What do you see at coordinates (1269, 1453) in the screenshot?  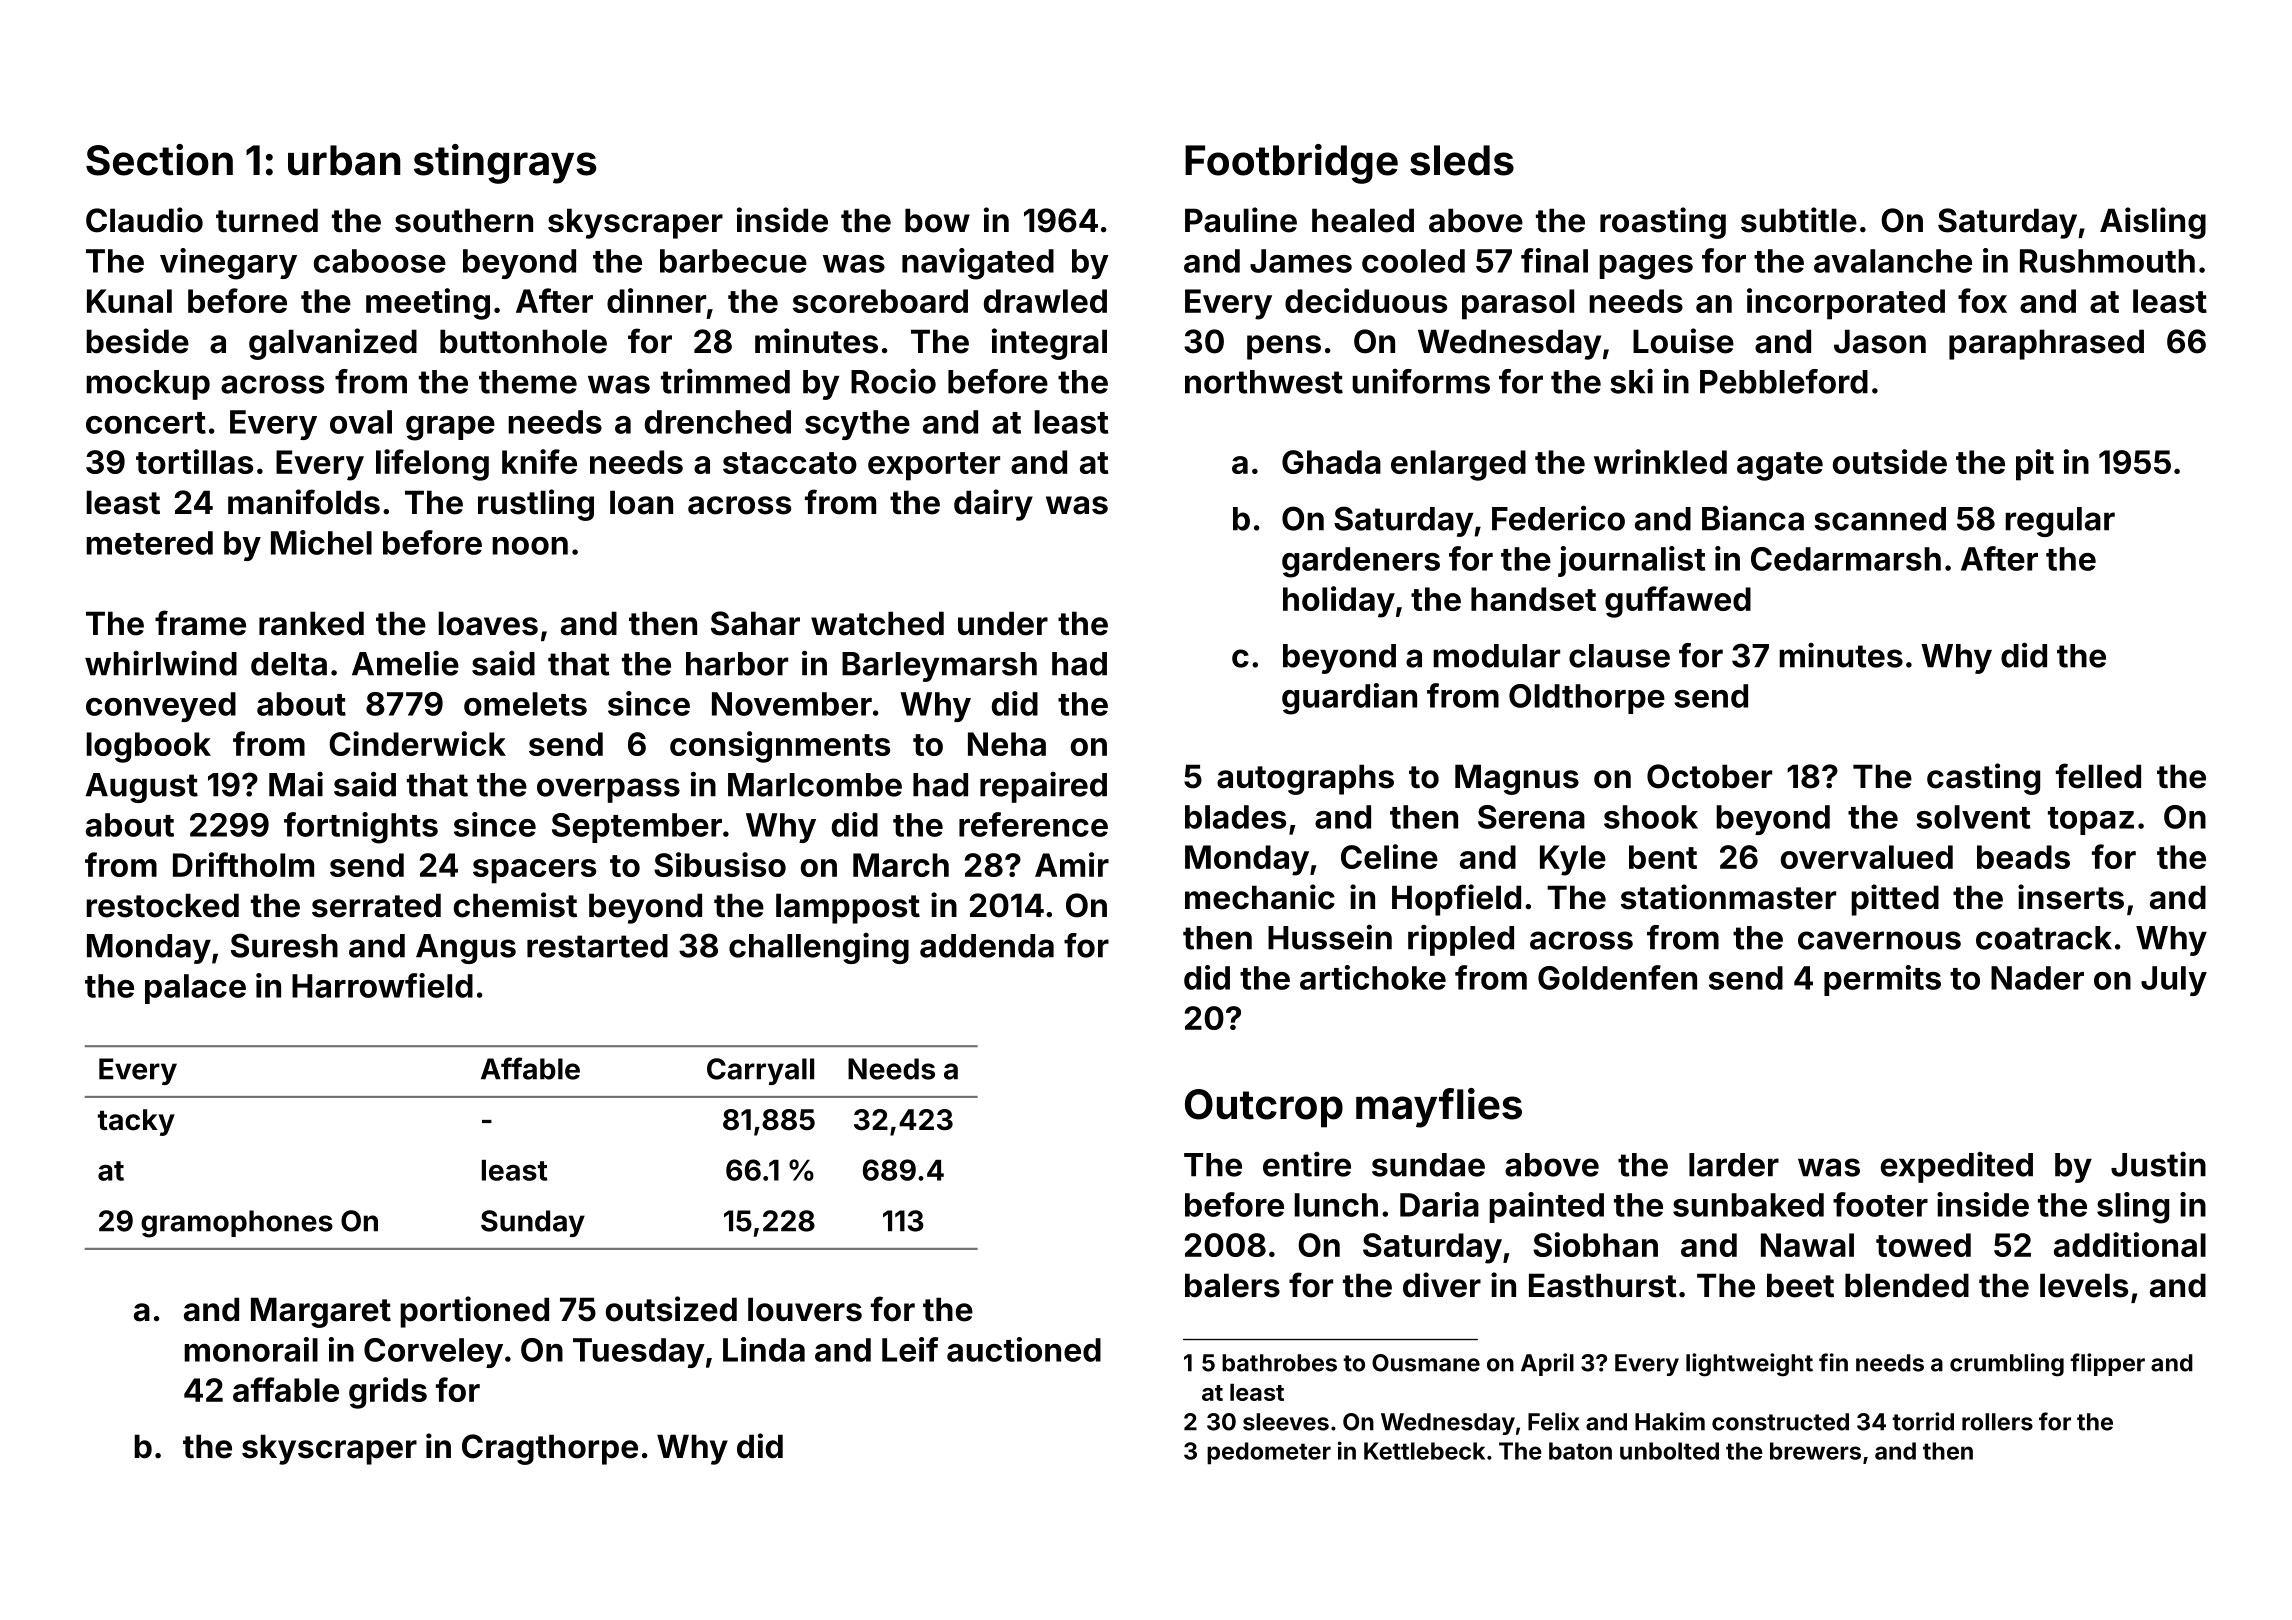 I see `pedometer` at bounding box center [1269, 1453].
